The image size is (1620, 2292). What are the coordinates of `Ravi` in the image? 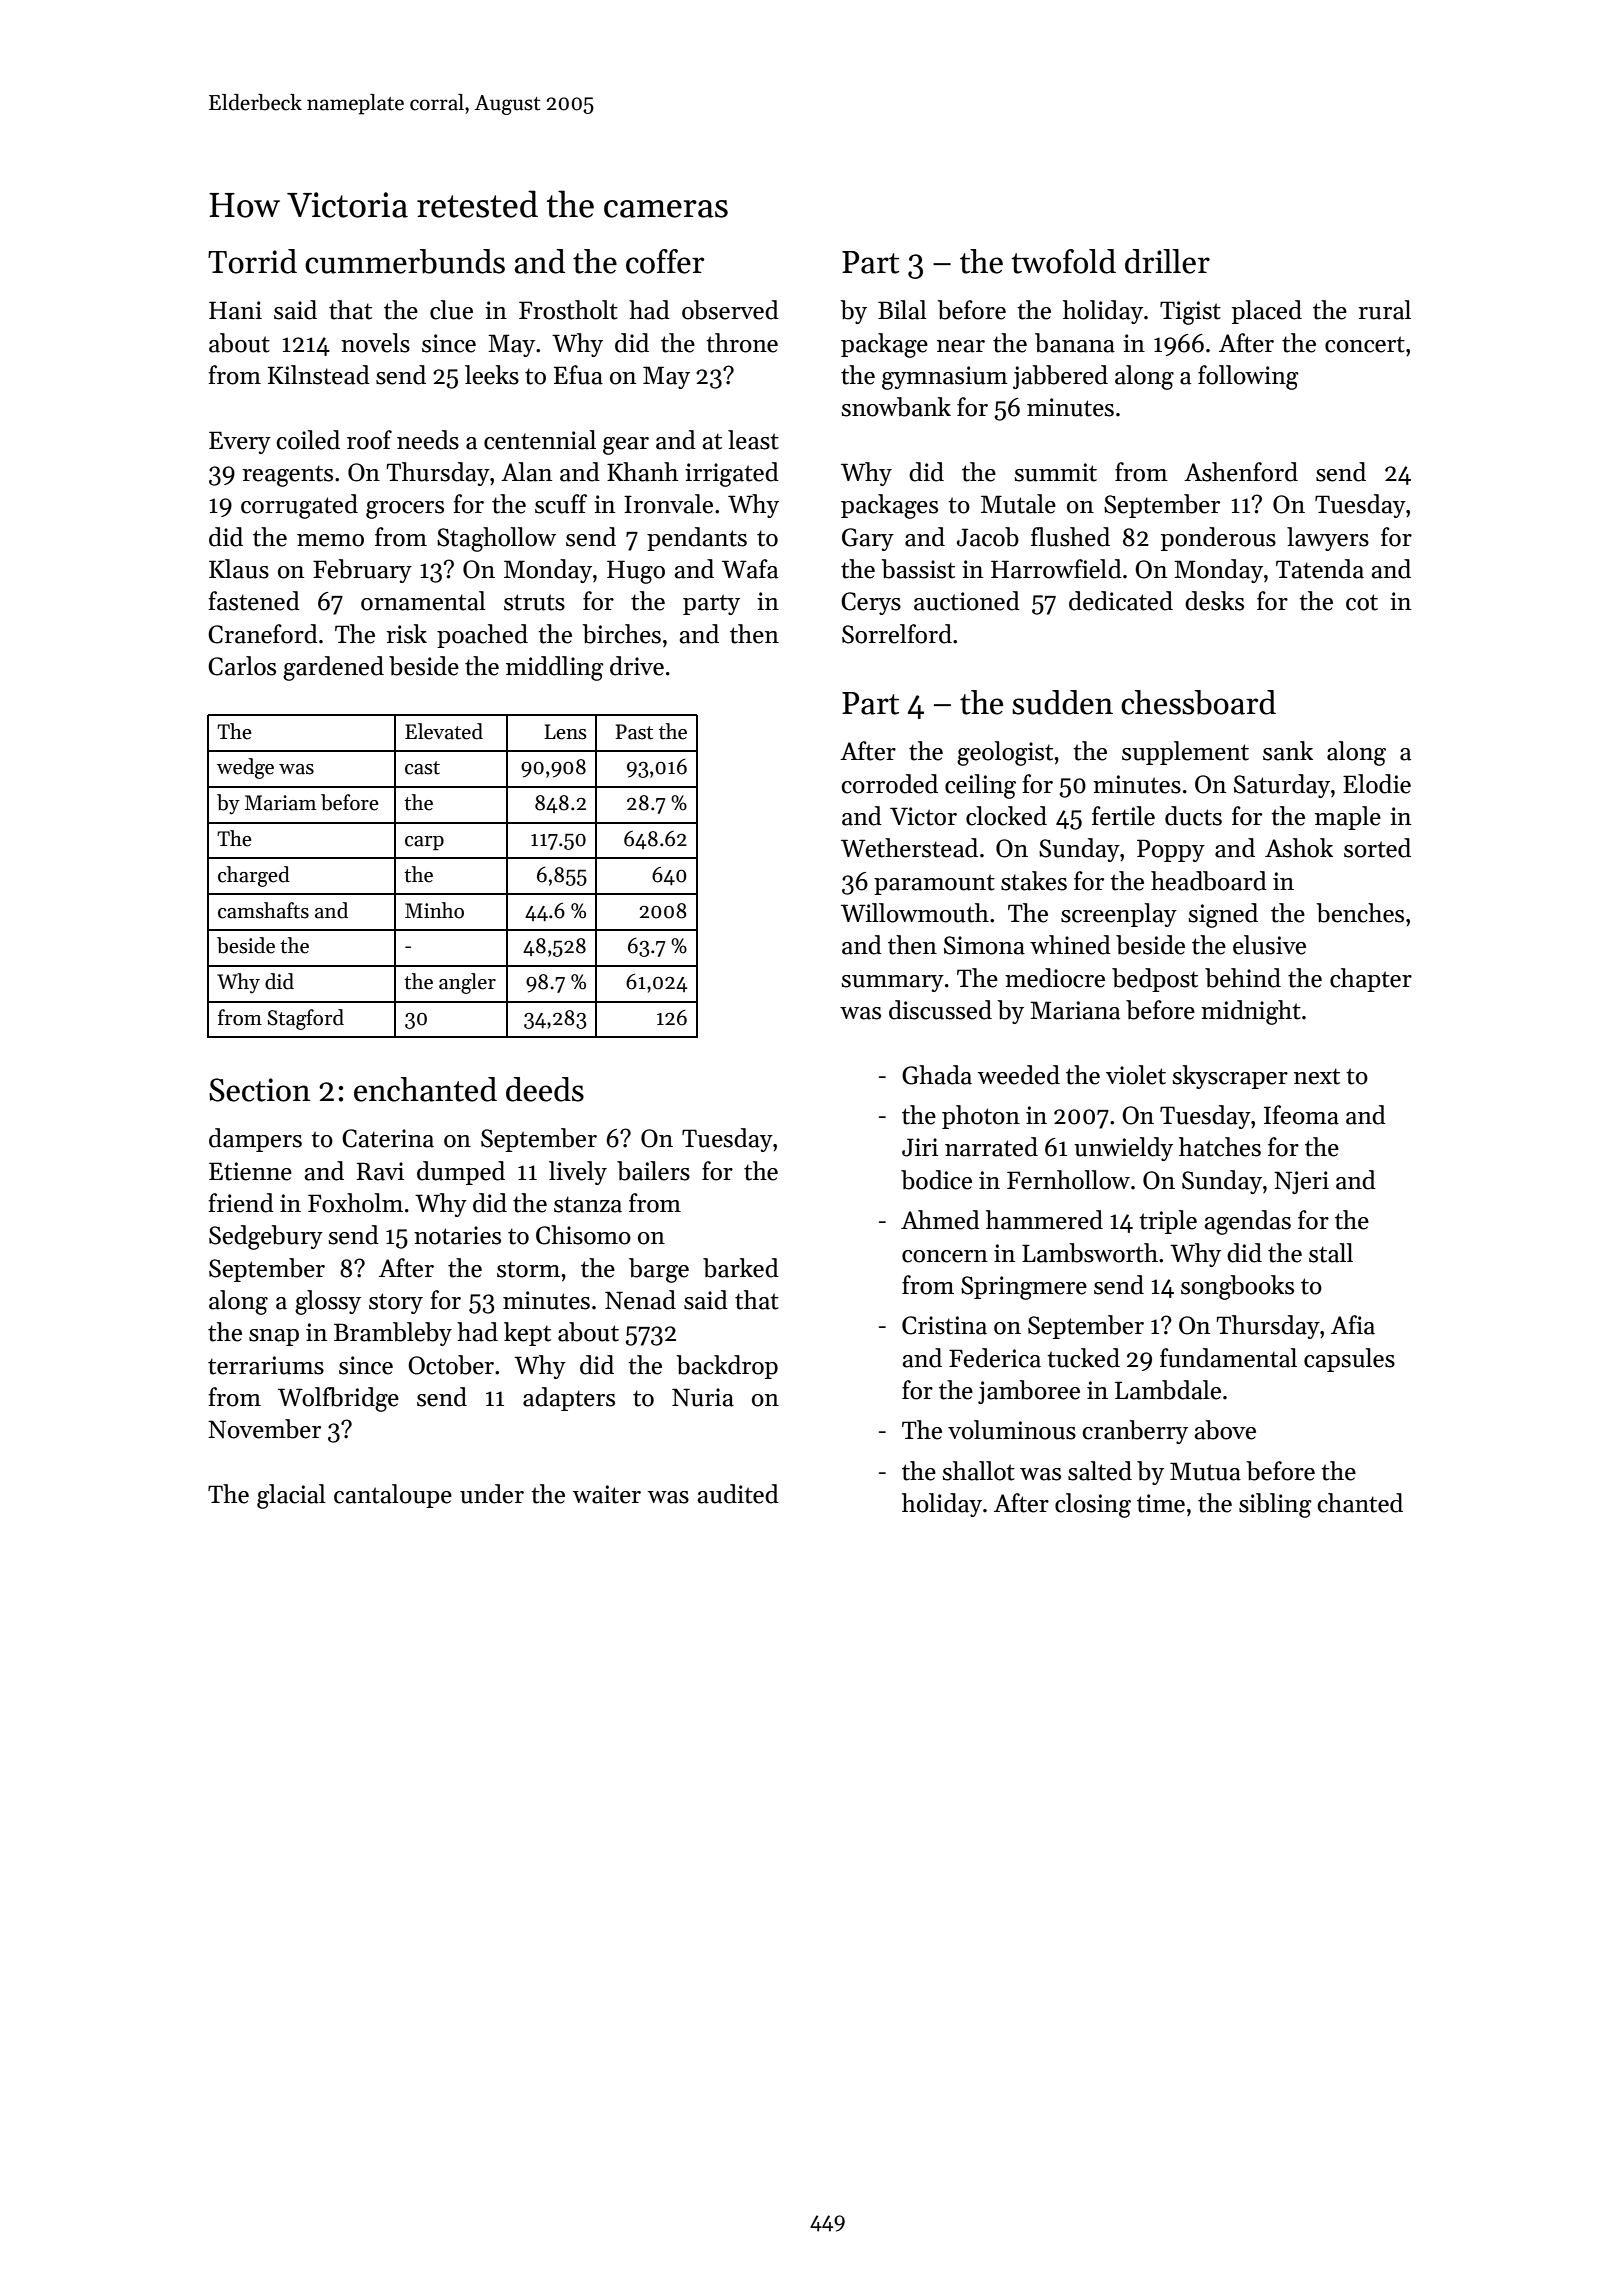 It's located at (380, 1171).
